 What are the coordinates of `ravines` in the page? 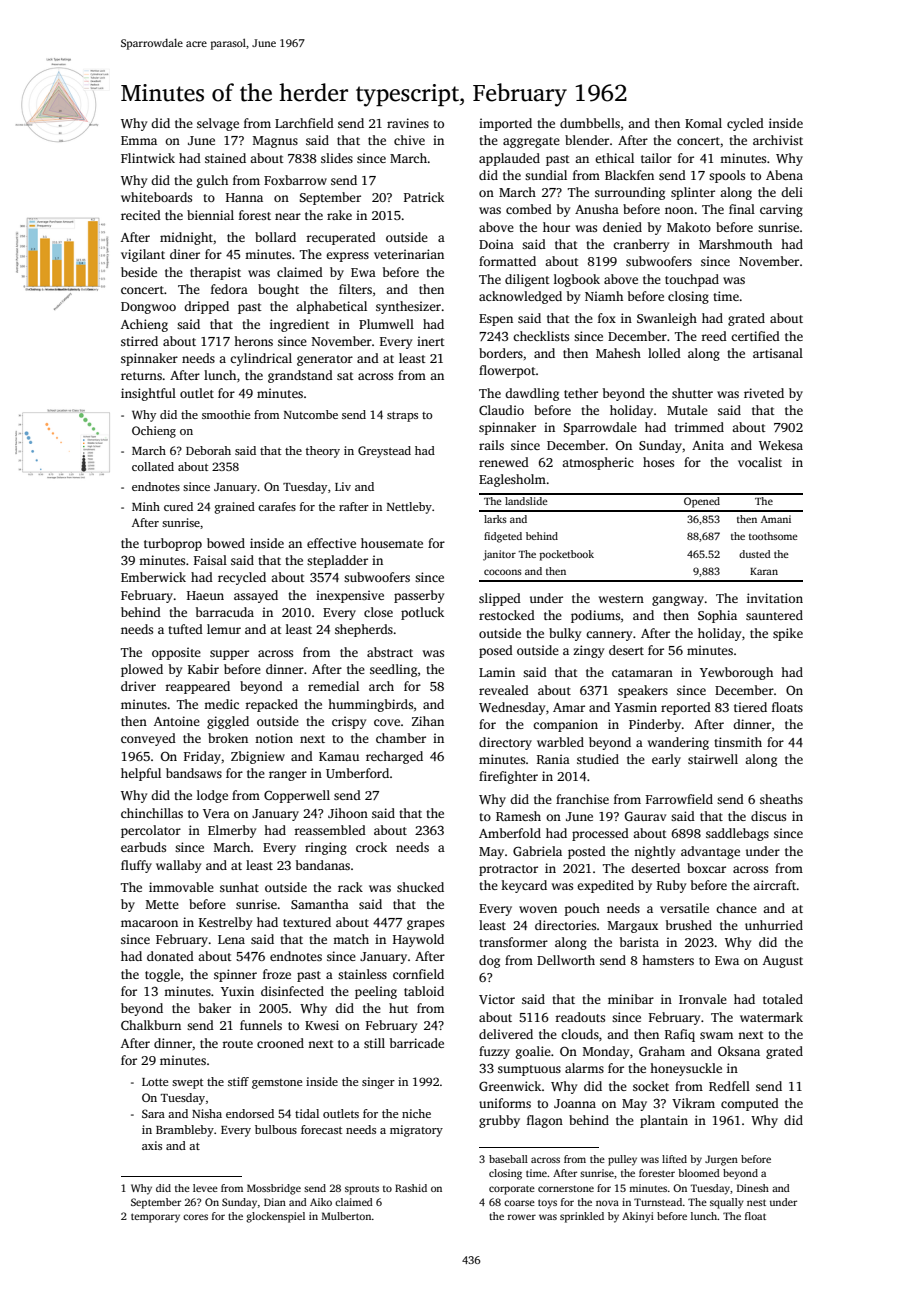 It's located at (408, 123).
